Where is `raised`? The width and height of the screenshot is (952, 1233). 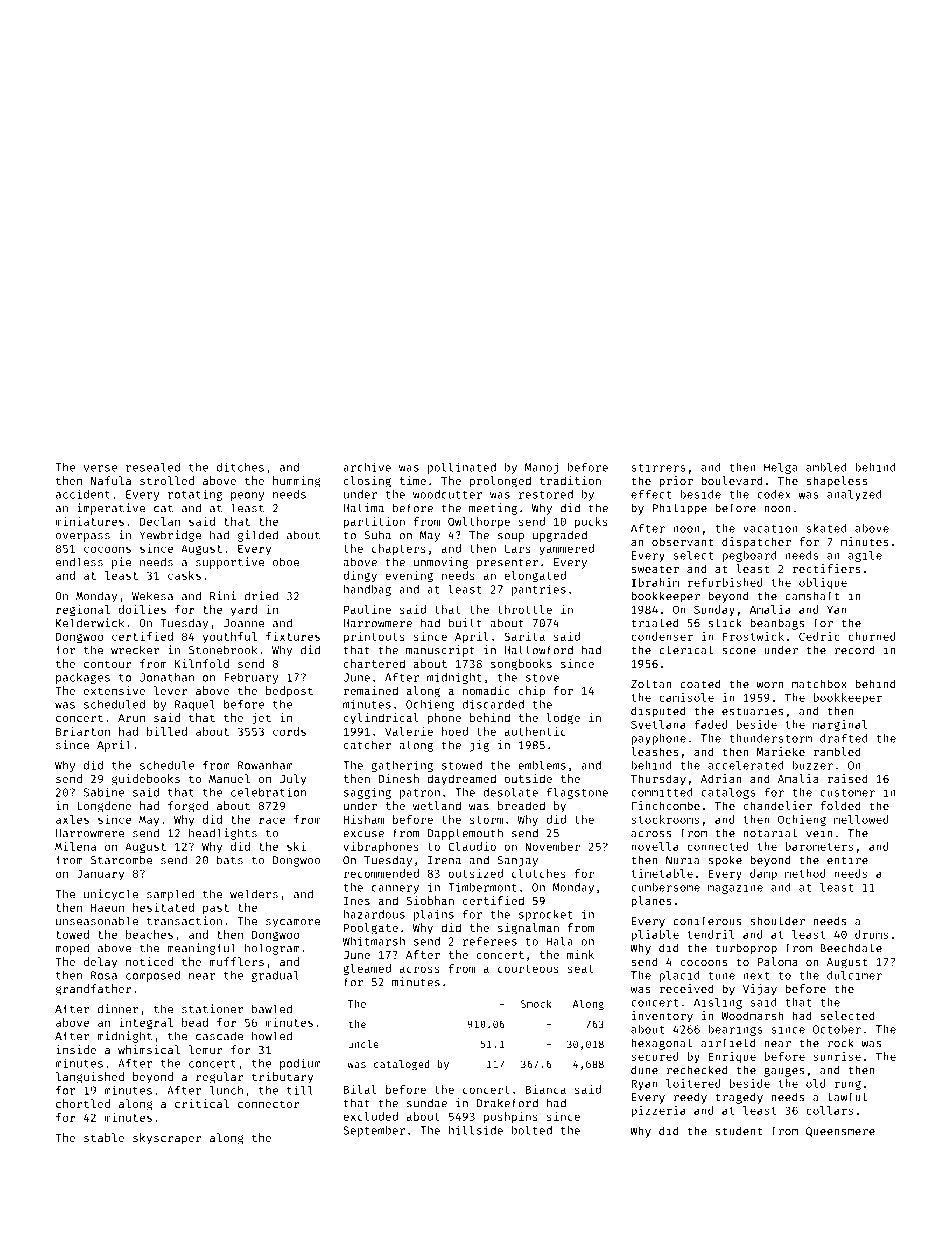
raised is located at coordinates (848, 778).
